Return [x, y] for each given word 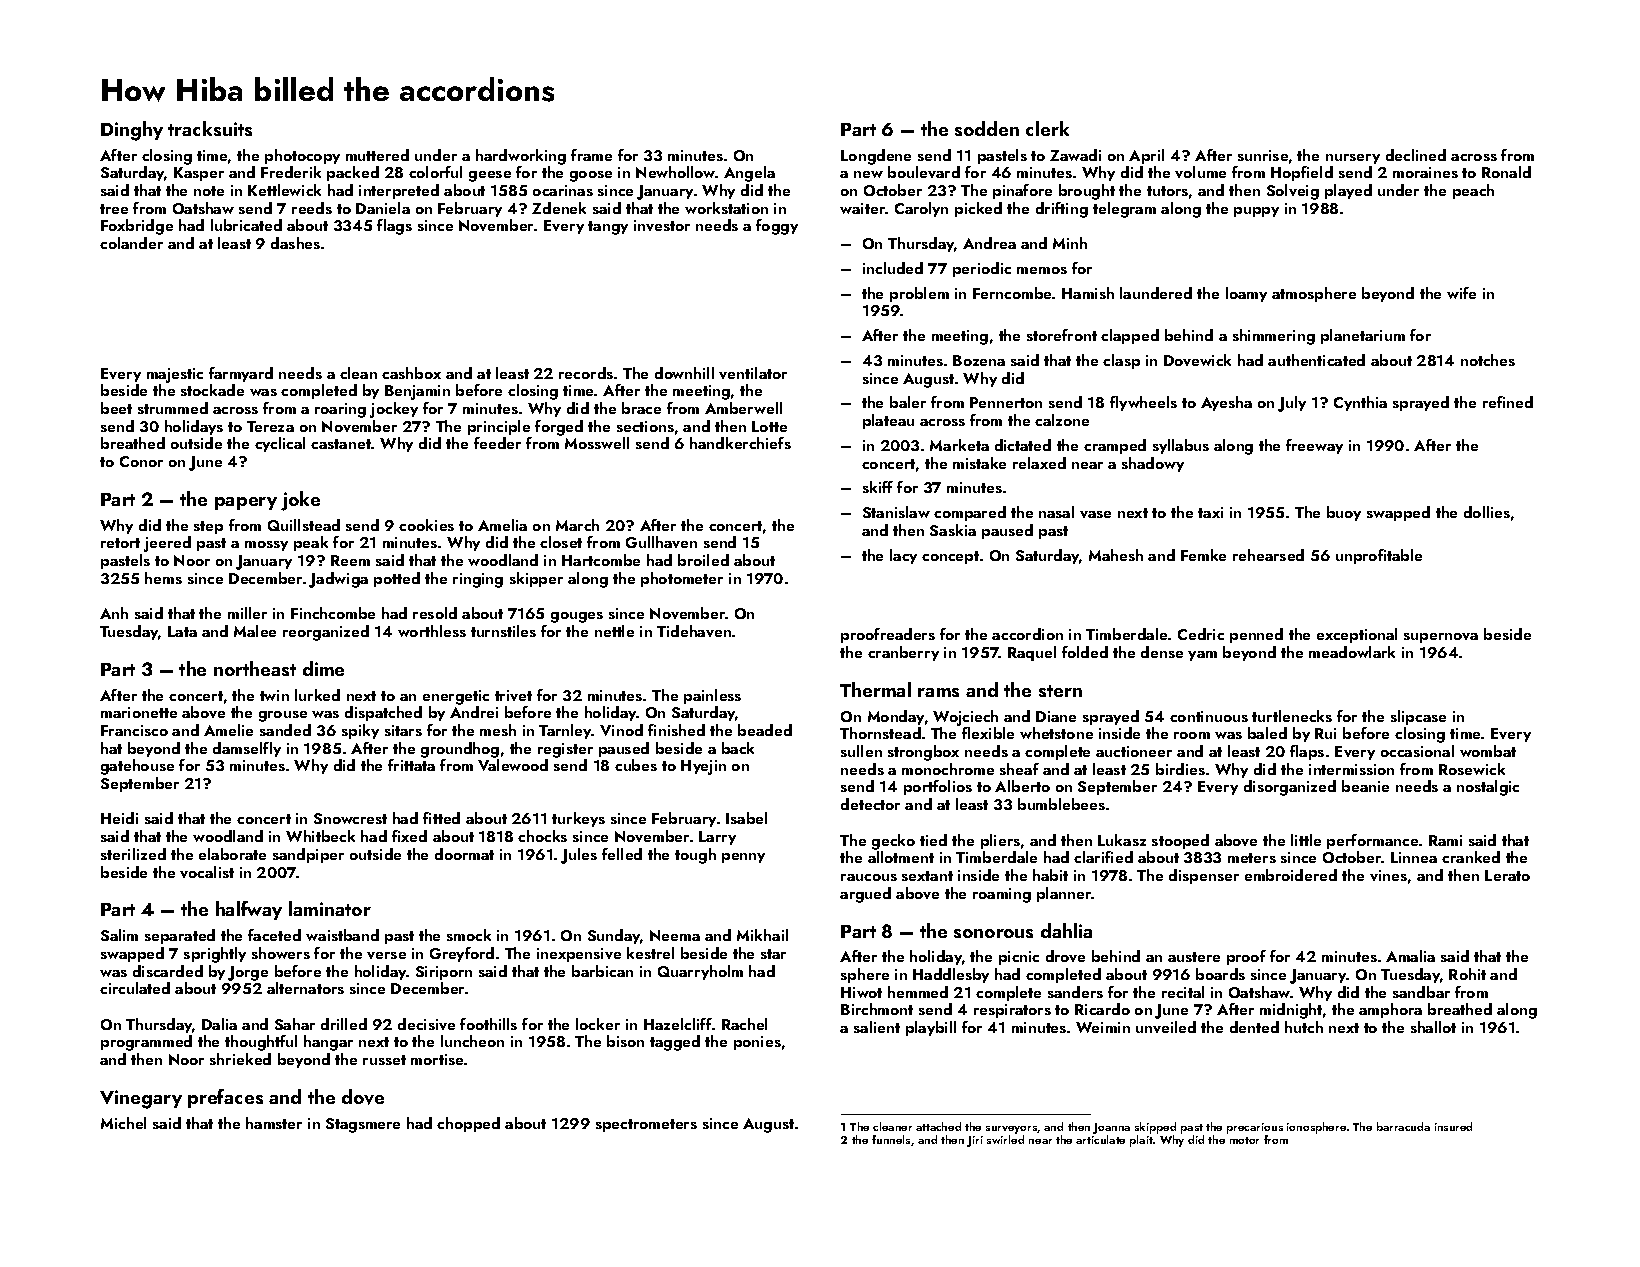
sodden [987, 128]
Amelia [502, 525]
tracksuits [210, 128]
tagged [675, 1043]
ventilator [753, 373]
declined [1416, 155]
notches [1488, 360]
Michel [123, 1123]
